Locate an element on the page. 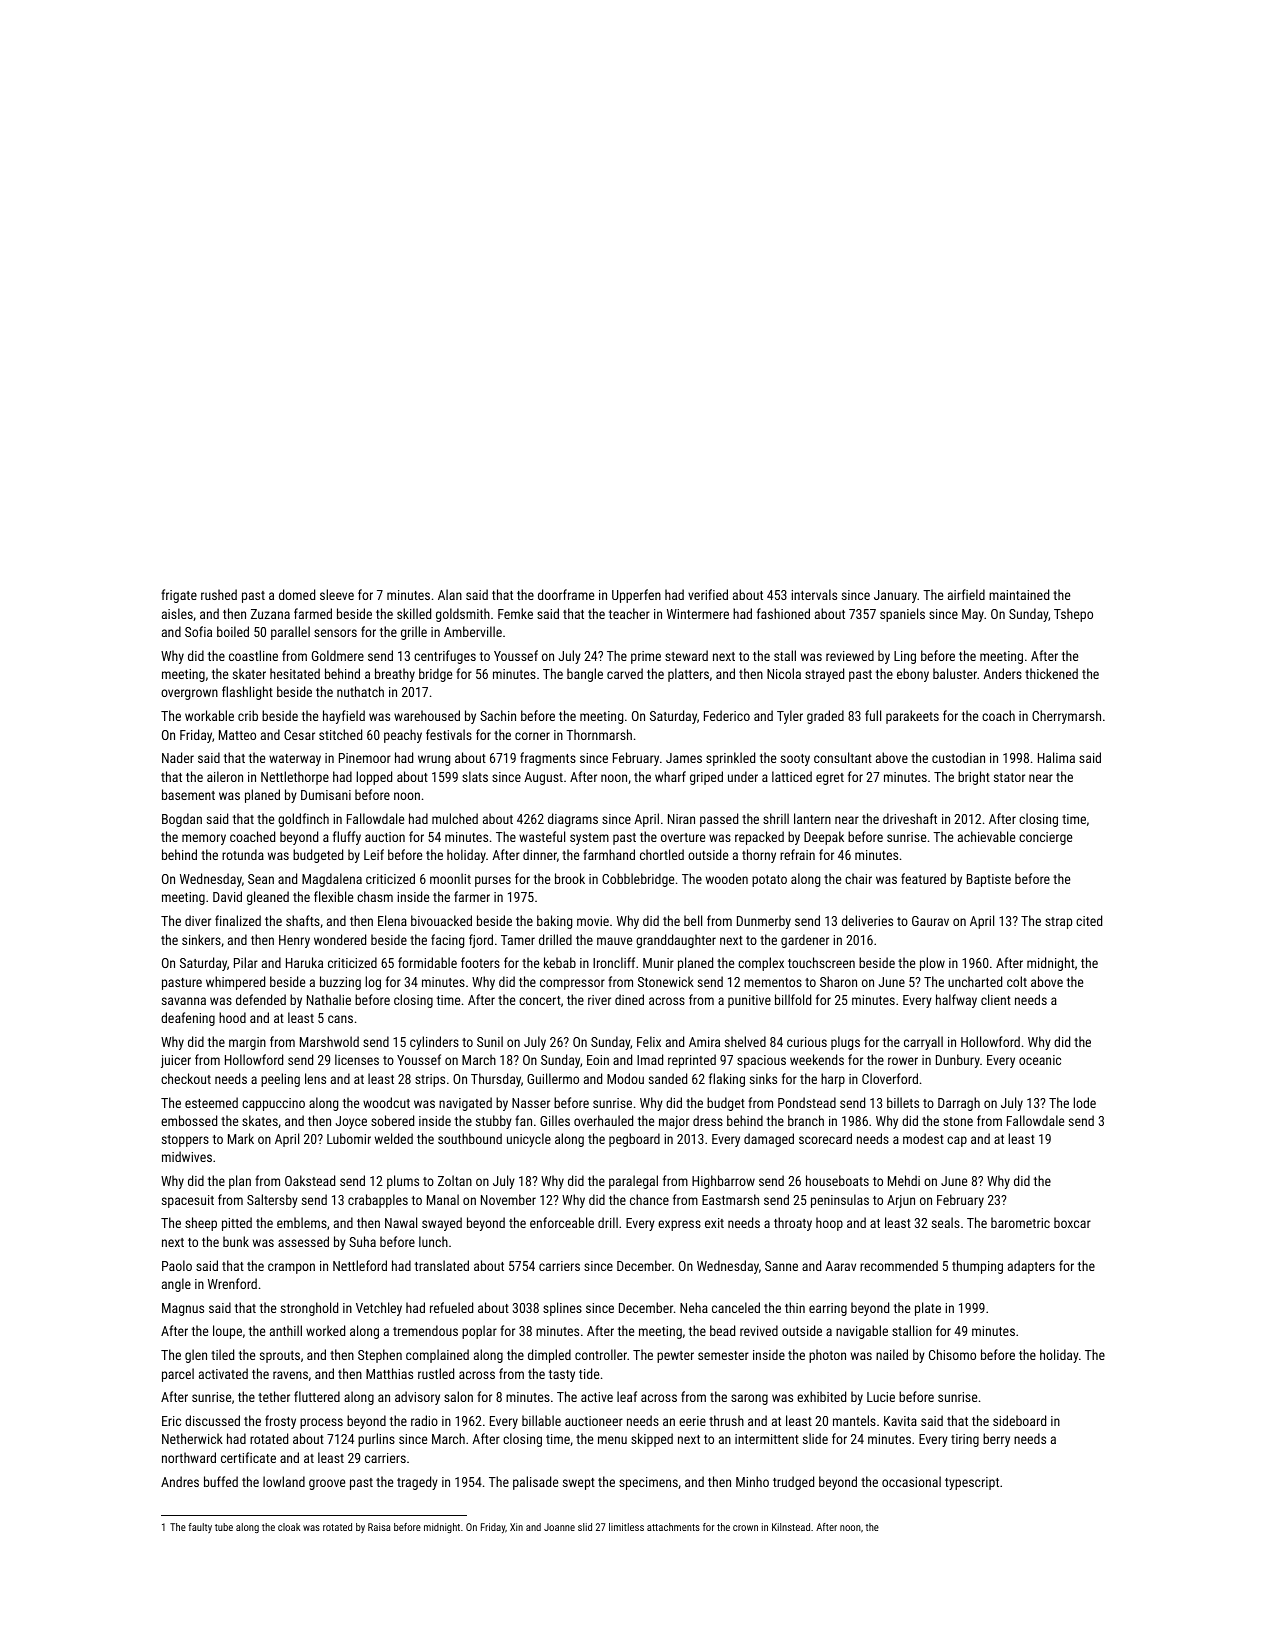 The width and height of the document is (1267, 1640). fashioned is located at coordinates (783, 613).
